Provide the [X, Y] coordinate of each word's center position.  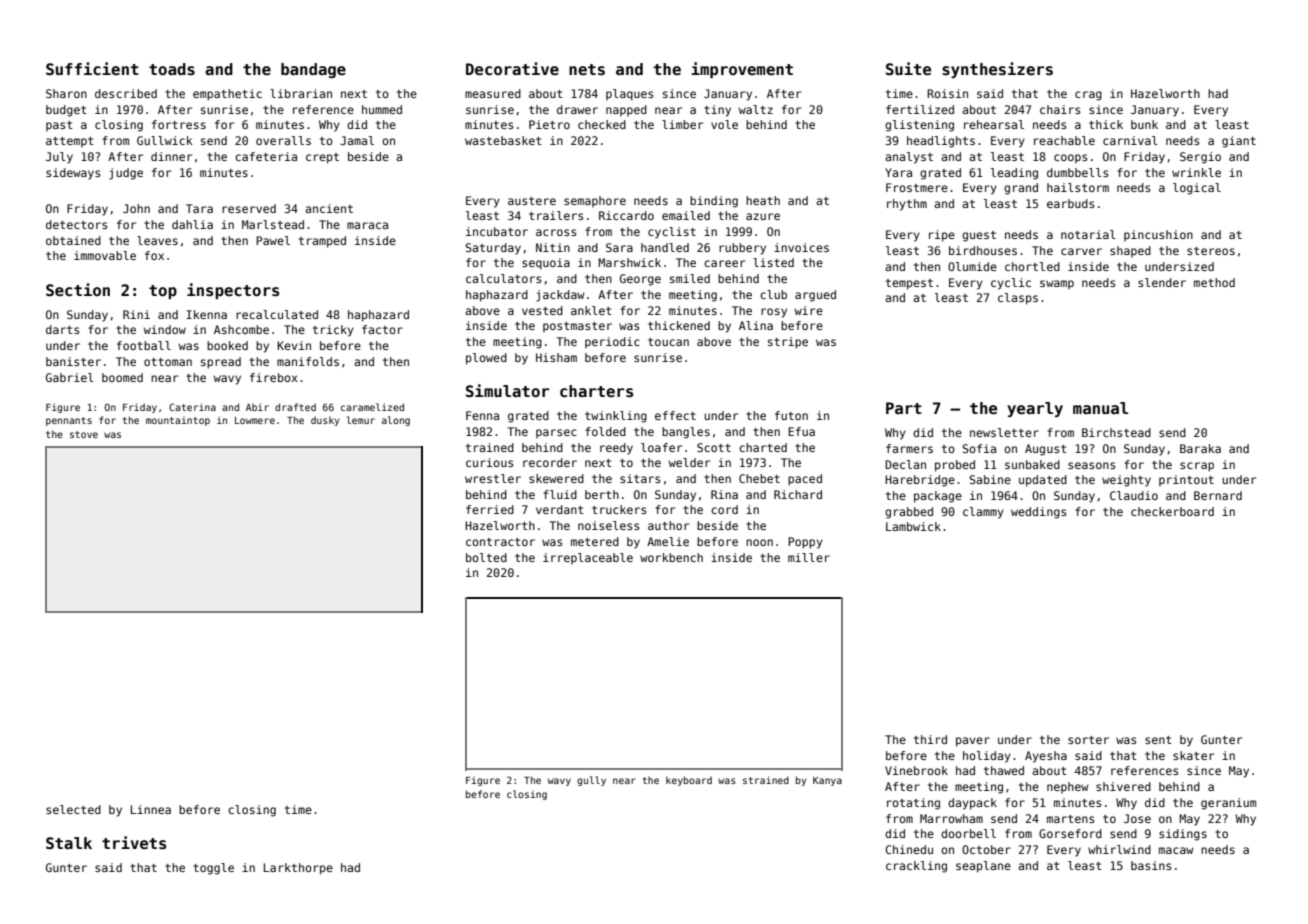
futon [791, 415]
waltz [756, 109]
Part [904, 408]
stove [84, 434]
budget [66, 111]
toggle [213, 869]
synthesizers [997, 70]
